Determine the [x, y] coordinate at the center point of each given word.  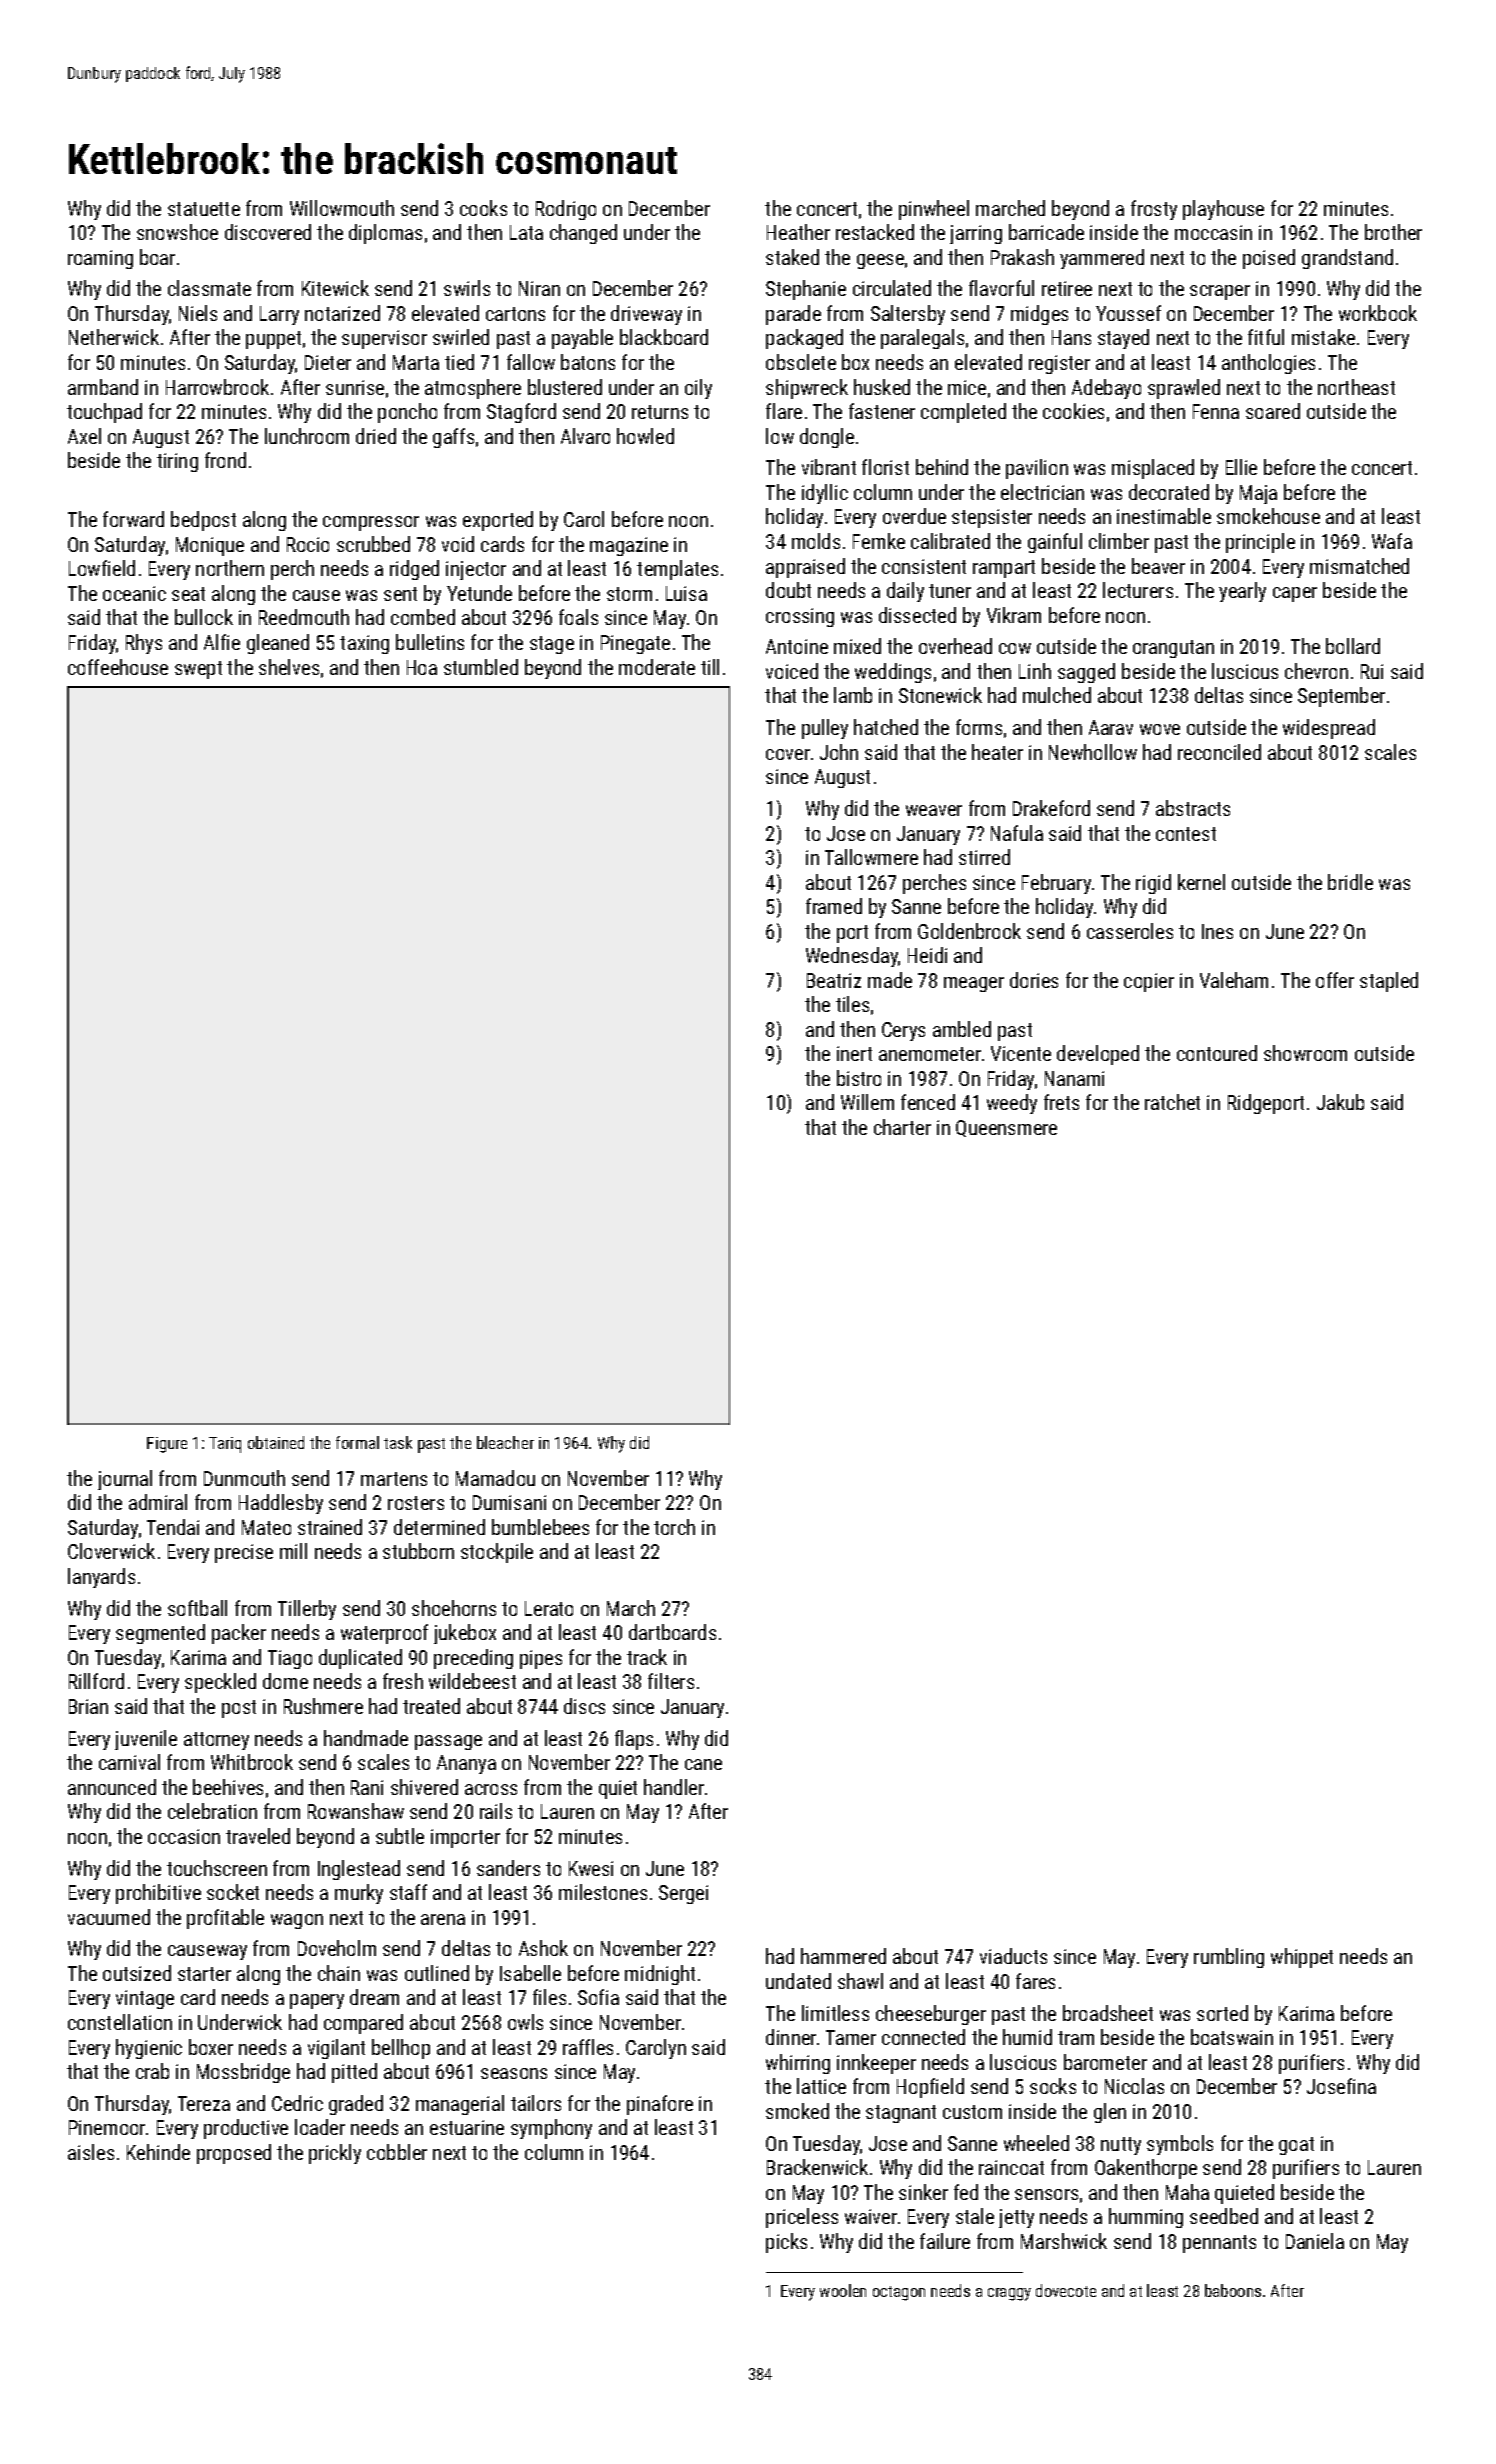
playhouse [1223, 210]
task [398, 1442]
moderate [657, 667]
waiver [871, 2216]
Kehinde [158, 2152]
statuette [204, 209]
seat [188, 594]
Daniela [1315, 2241]
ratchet [1172, 1102]
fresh [403, 1681]
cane [703, 1764]
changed [583, 234]
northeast [1356, 387]
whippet [1302, 1958]
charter [902, 1127]
